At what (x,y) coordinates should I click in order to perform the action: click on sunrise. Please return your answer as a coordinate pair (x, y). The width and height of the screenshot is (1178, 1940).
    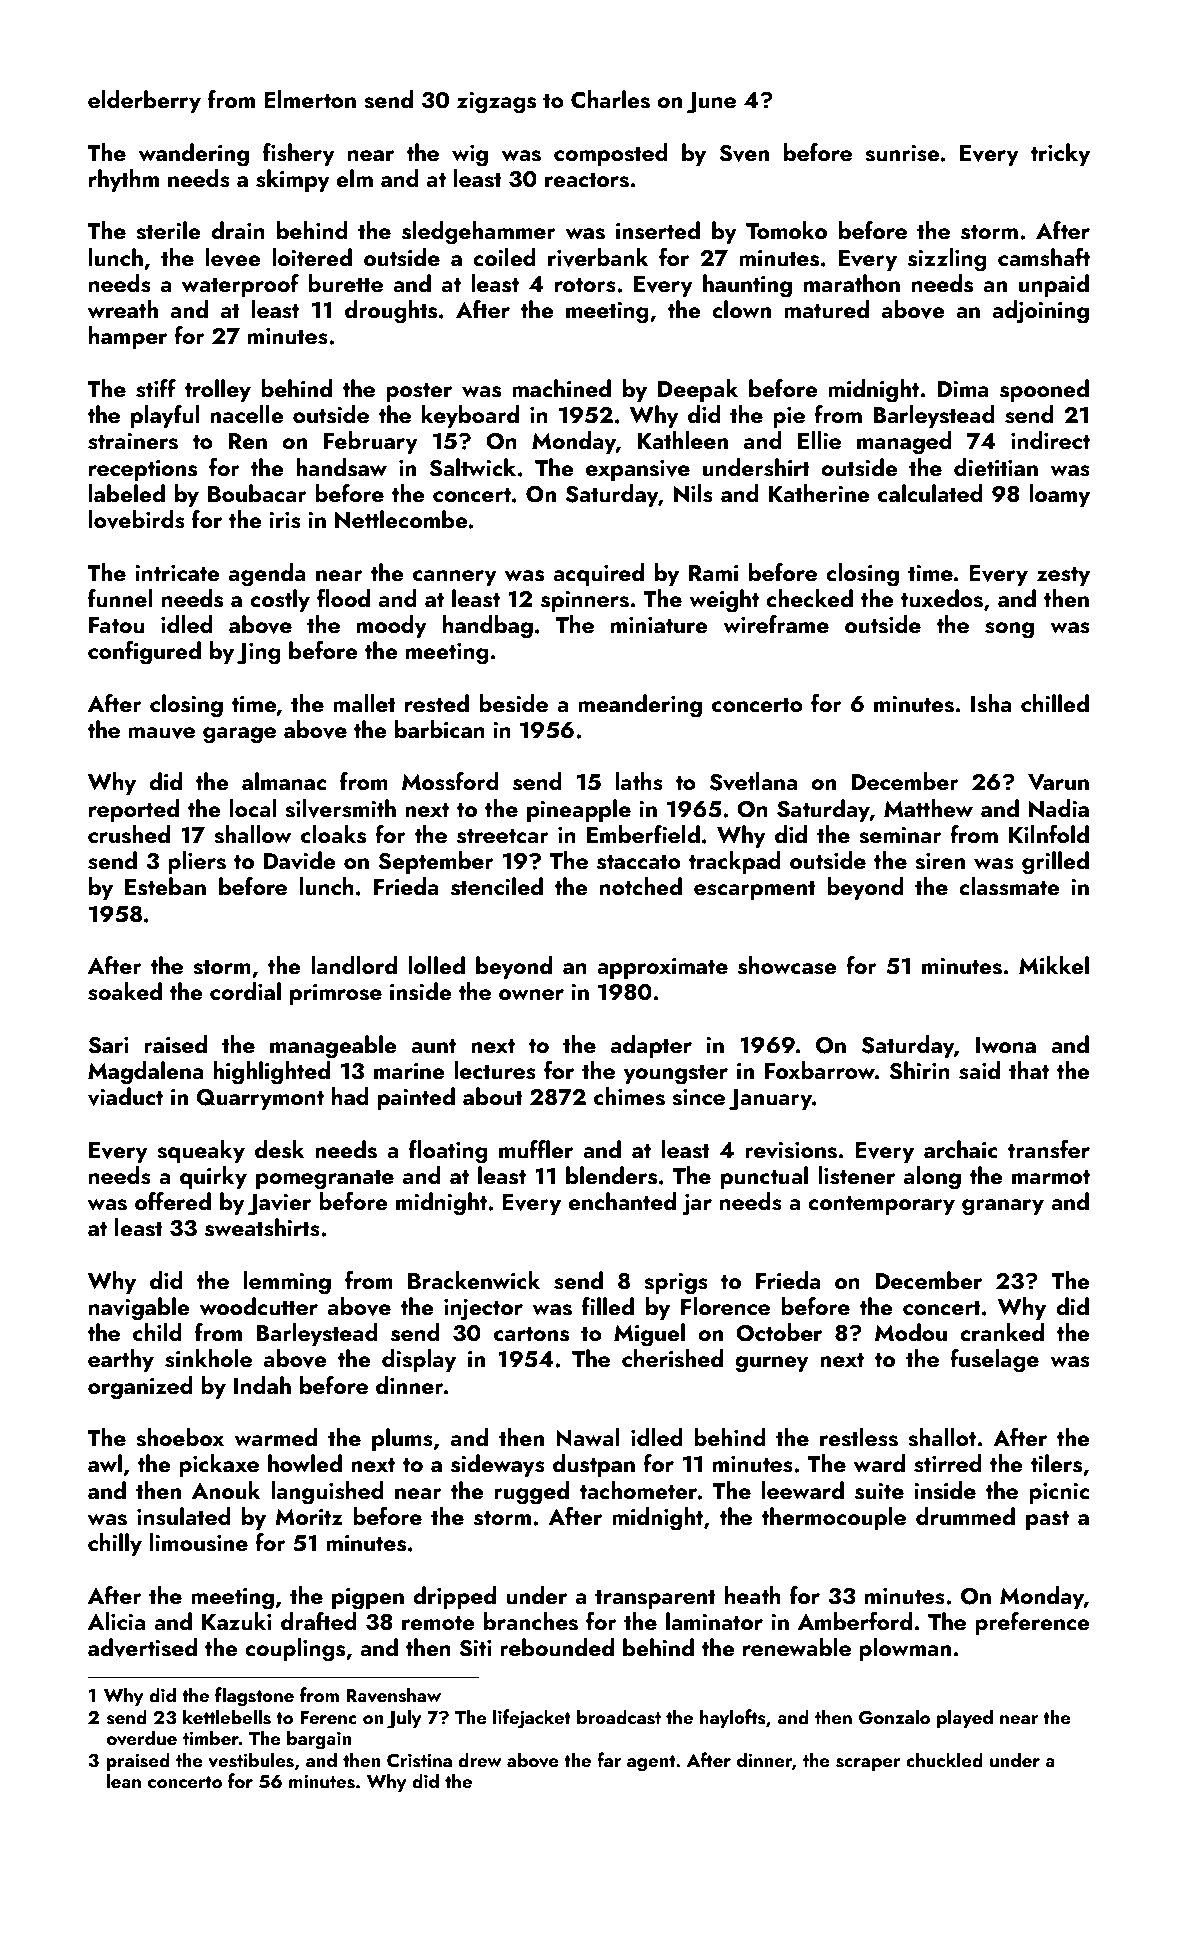
    Looking at the image, I should click on (902, 153).
